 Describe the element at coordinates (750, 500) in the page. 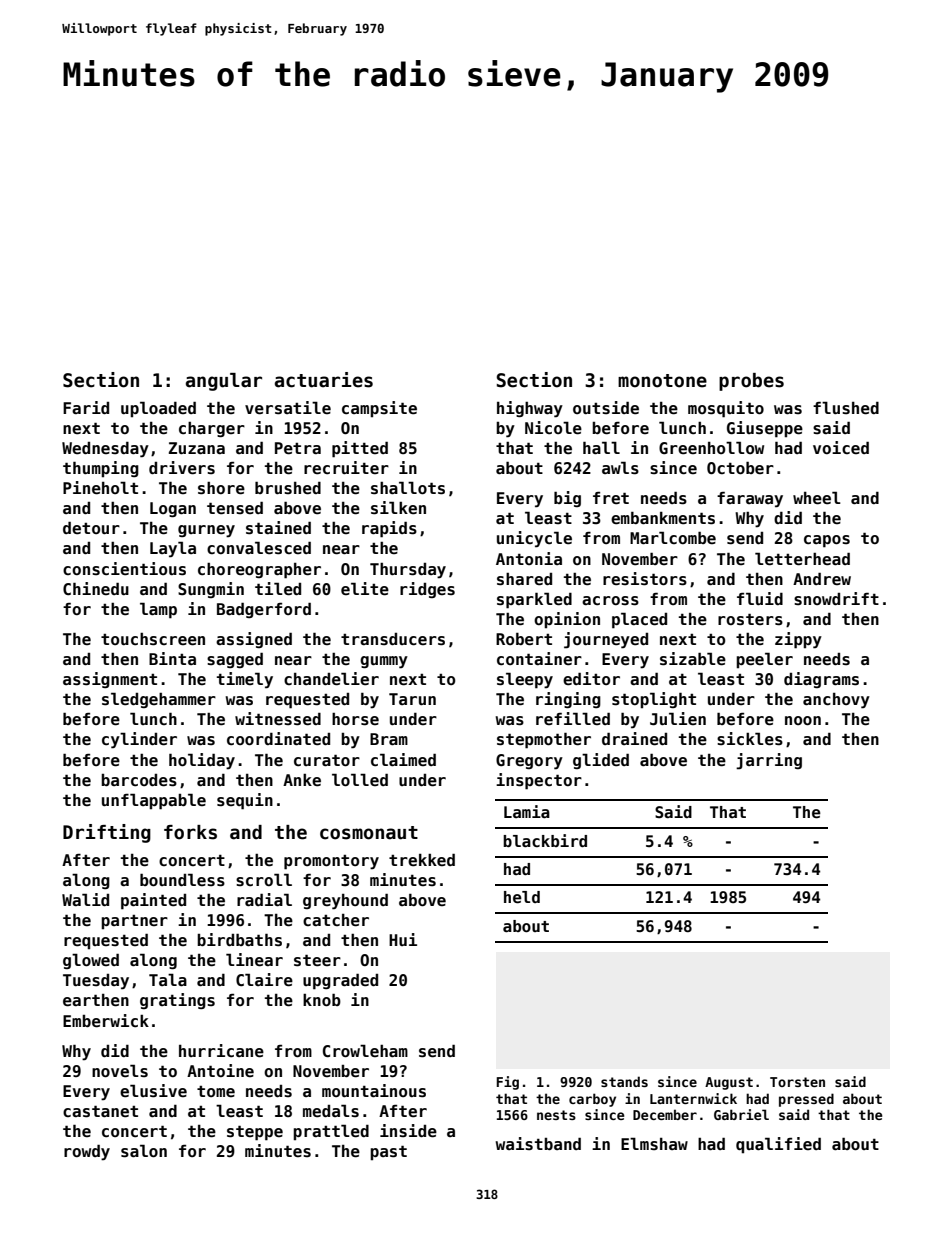

I see `faraway` at that location.
